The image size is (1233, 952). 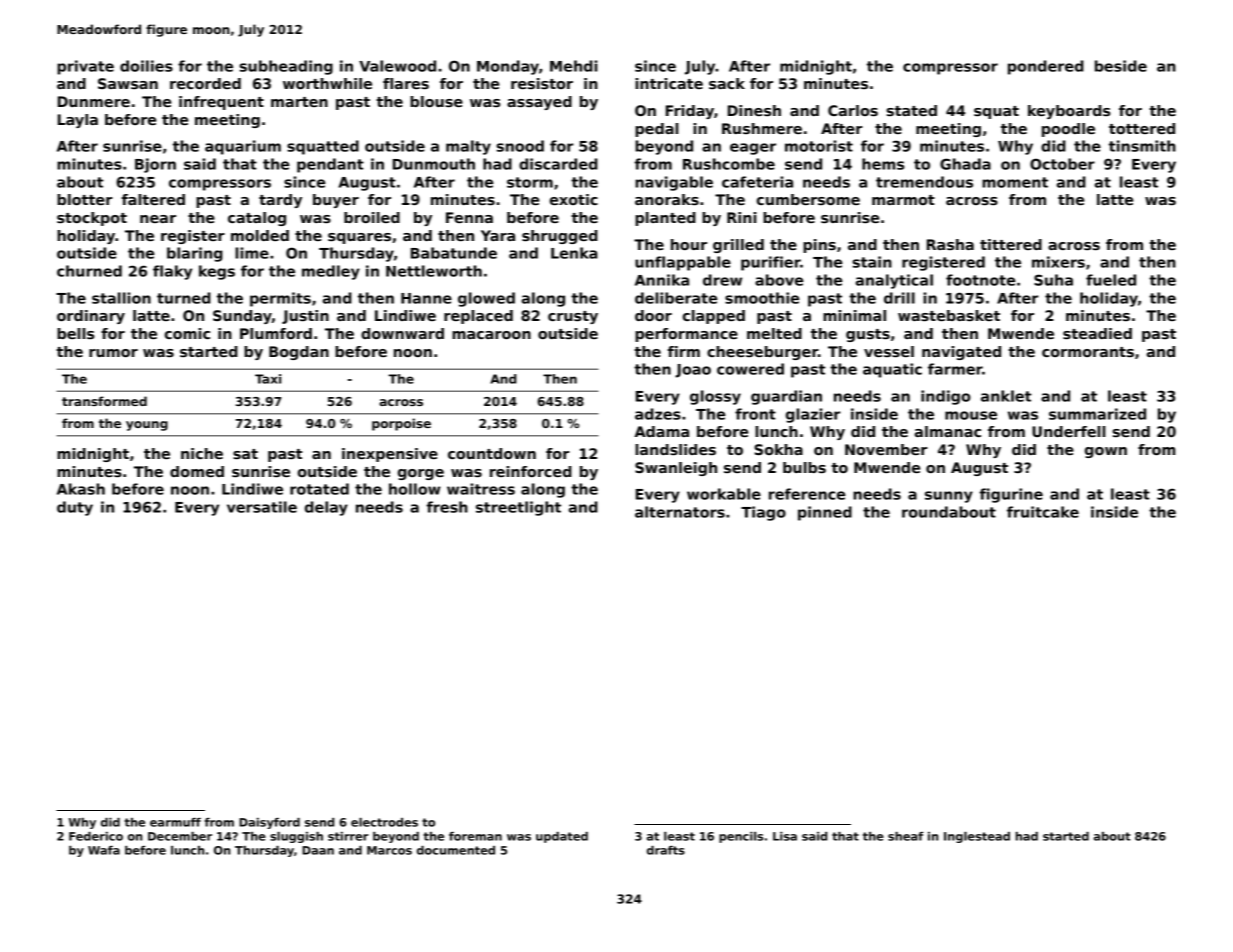 What do you see at coordinates (562, 837) in the page?
I see `updated` at bounding box center [562, 837].
